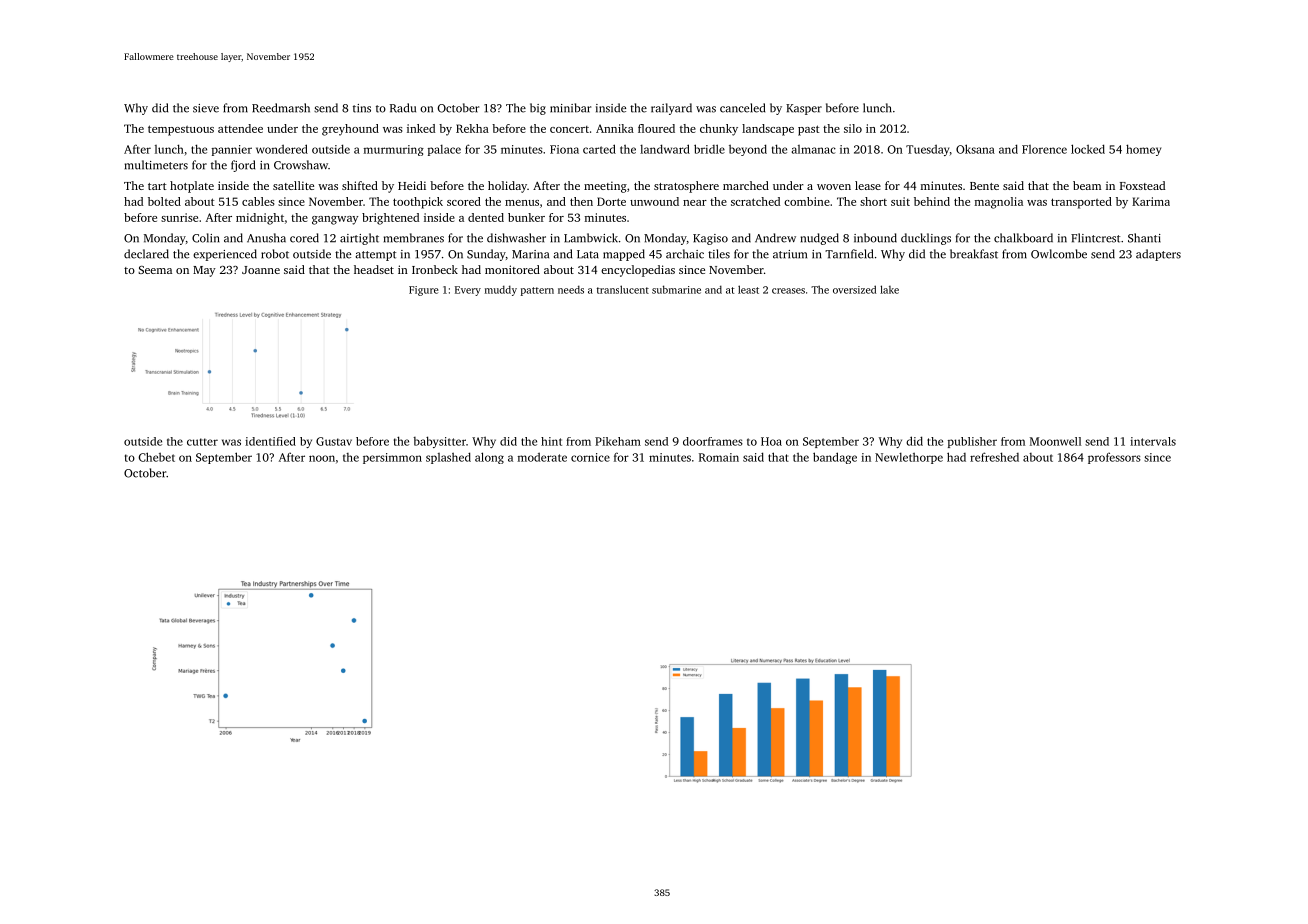 This screenshot has width=1308, height=924. I want to click on Figure, so click(424, 291).
